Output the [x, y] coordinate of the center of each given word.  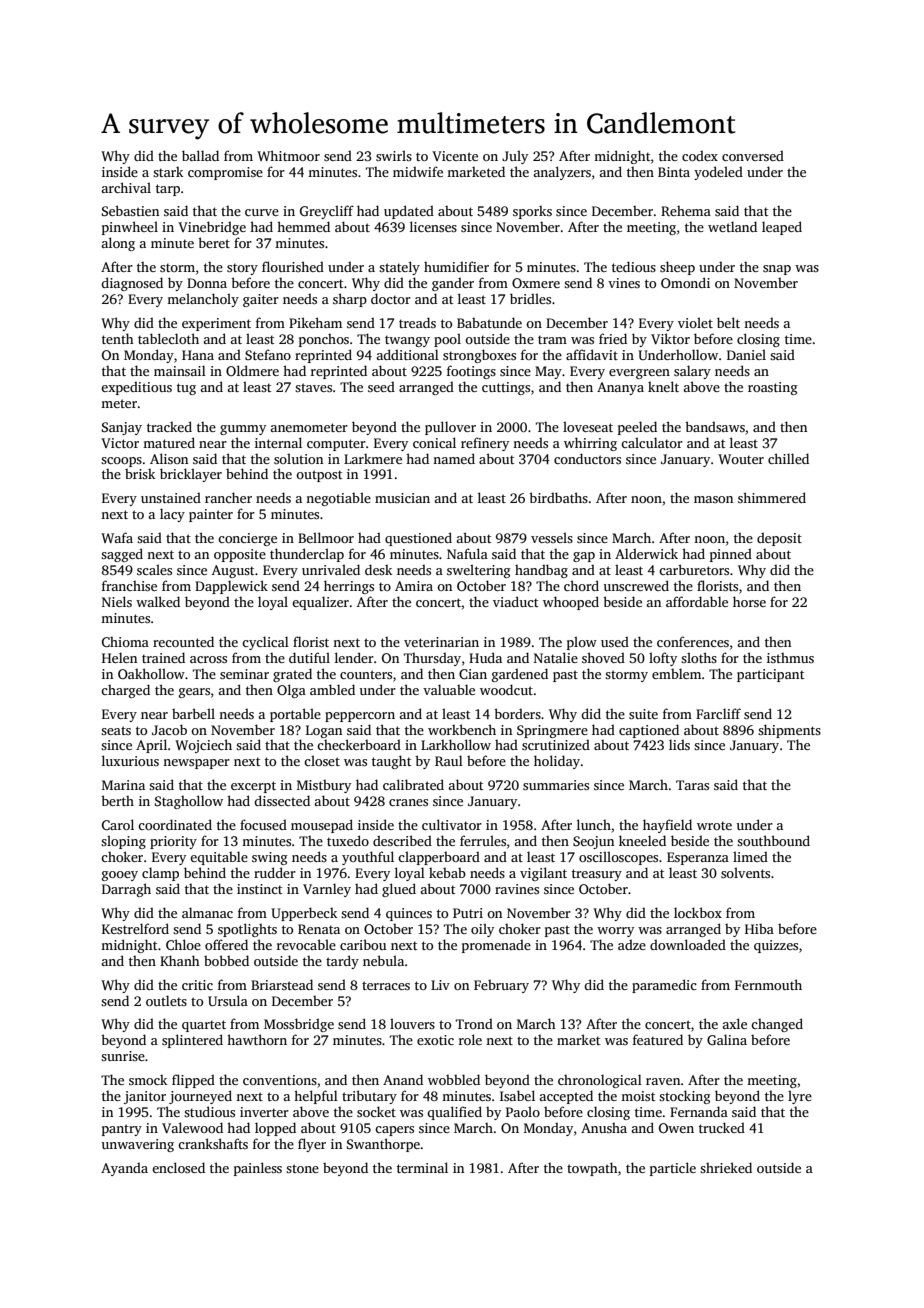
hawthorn [257, 1039]
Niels [117, 601]
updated [409, 212]
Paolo [523, 1111]
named [454, 458]
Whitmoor [288, 155]
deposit [779, 539]
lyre [800, 1097]
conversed [753, 155]
